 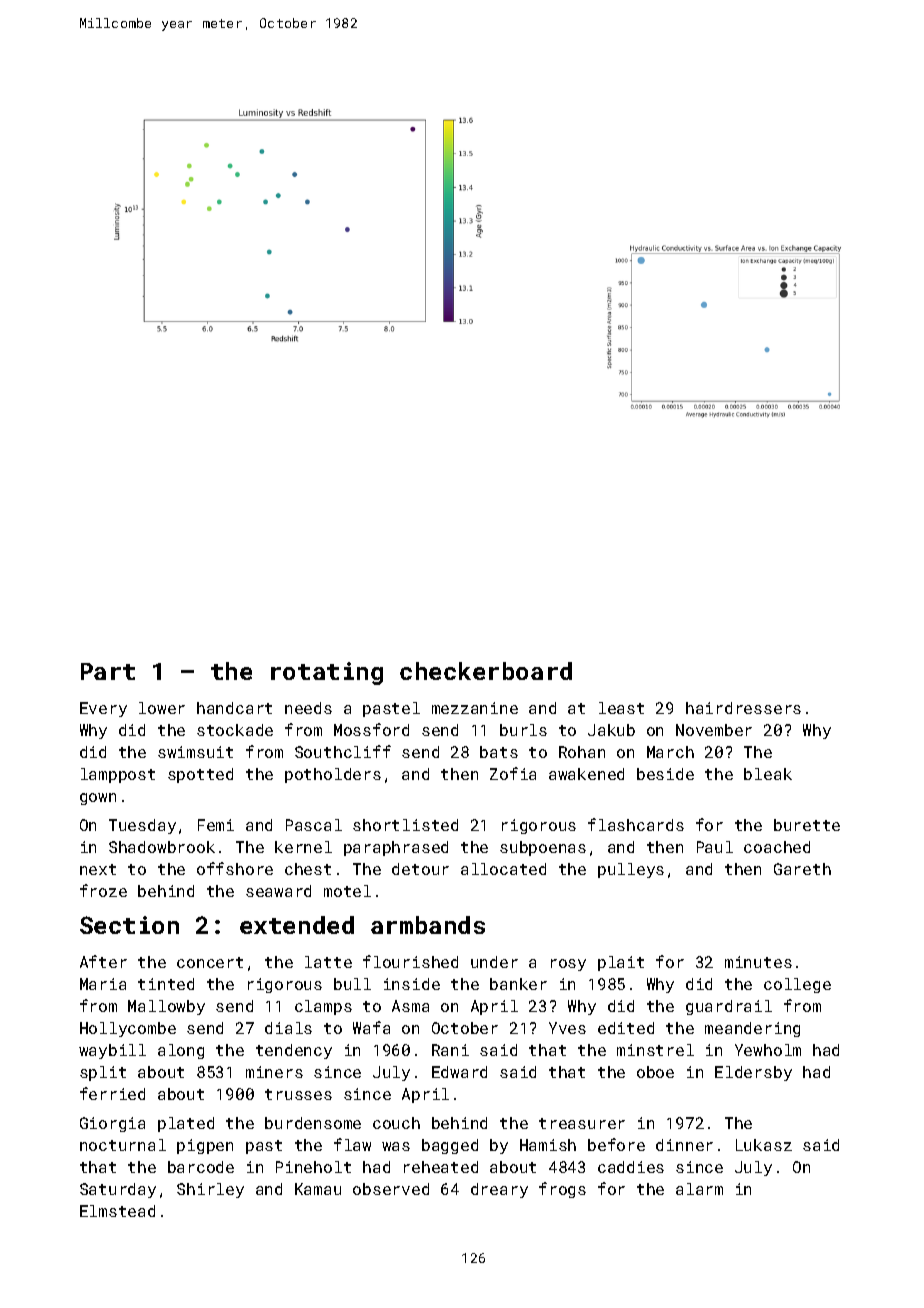 What do you see at coordinates (543, 848) in the image?
I see `subpoenas` at bounding box center [543, 848].
